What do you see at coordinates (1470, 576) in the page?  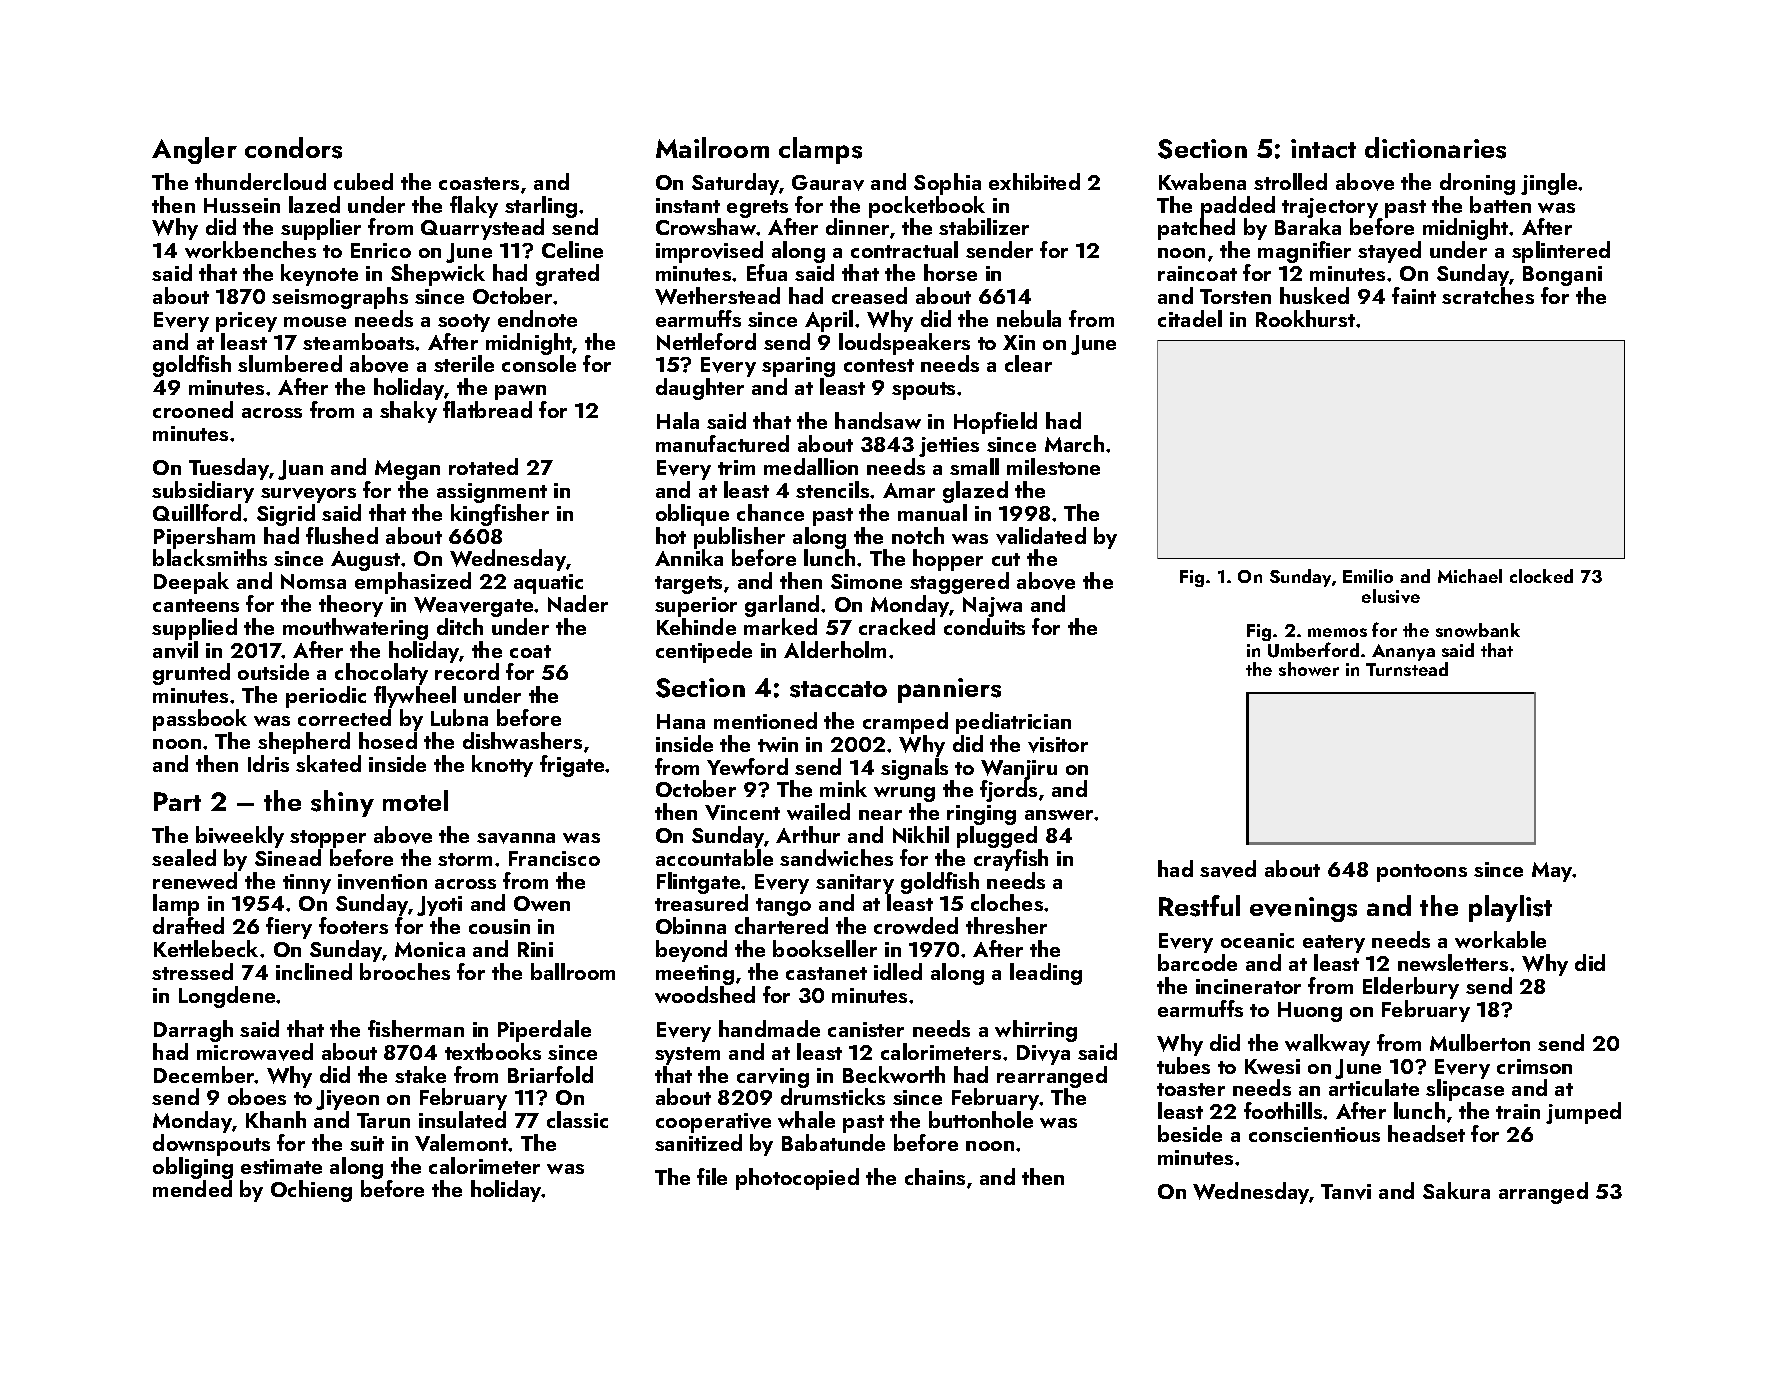 I see `Michael` at bounding box center [1470, 576].
